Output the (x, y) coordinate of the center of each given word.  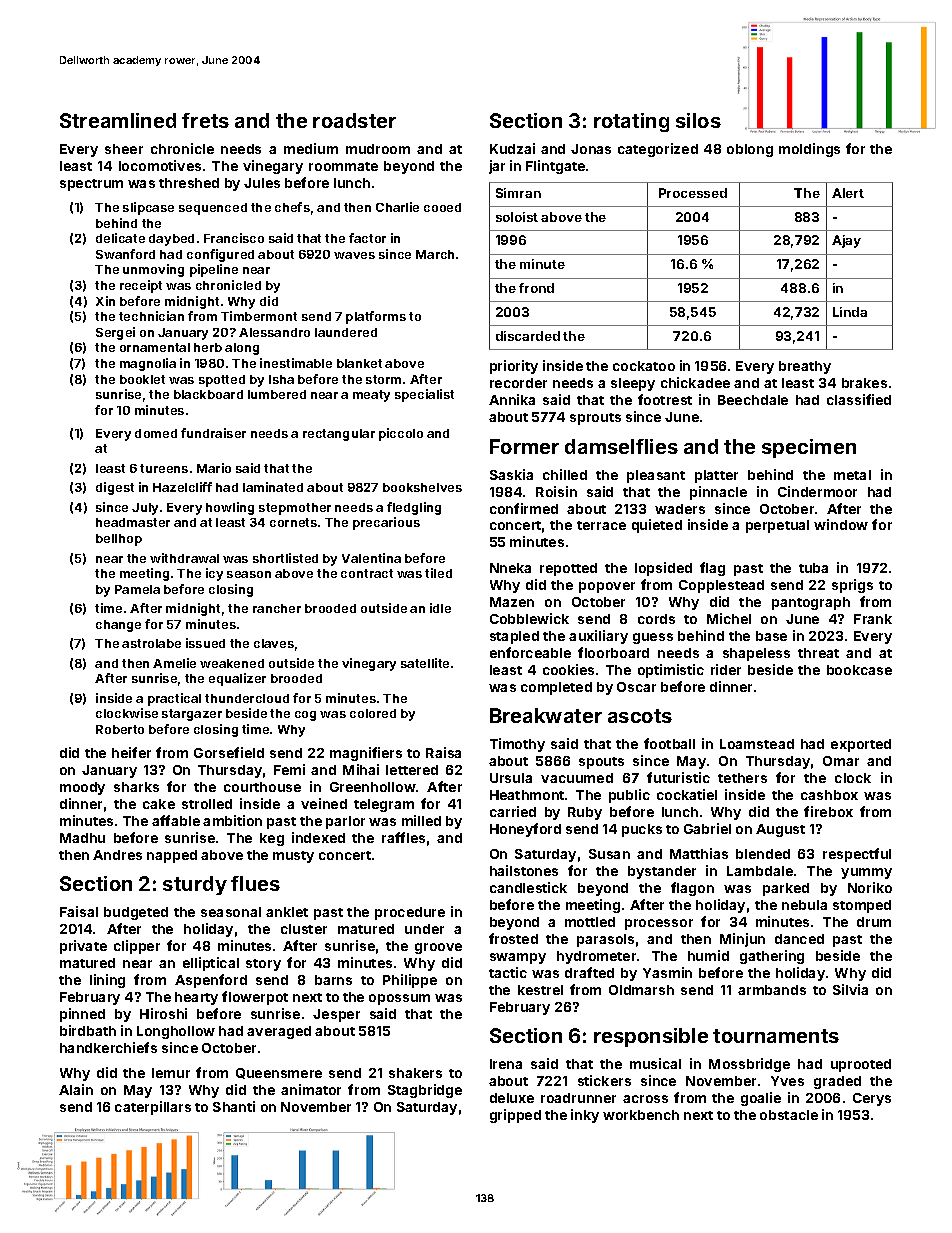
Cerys (872, 1099)
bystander (662, 872)
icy (214, 574)
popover (607, 587)
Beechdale (753, 400)
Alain (76, 1089)
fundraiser (213, 433)
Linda (850, 312)
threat (818, 653)
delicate (120, 238)
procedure (410, 913)
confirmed (524, 508)
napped (172, 856)
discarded (528, 336)
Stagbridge (425, 1091)
